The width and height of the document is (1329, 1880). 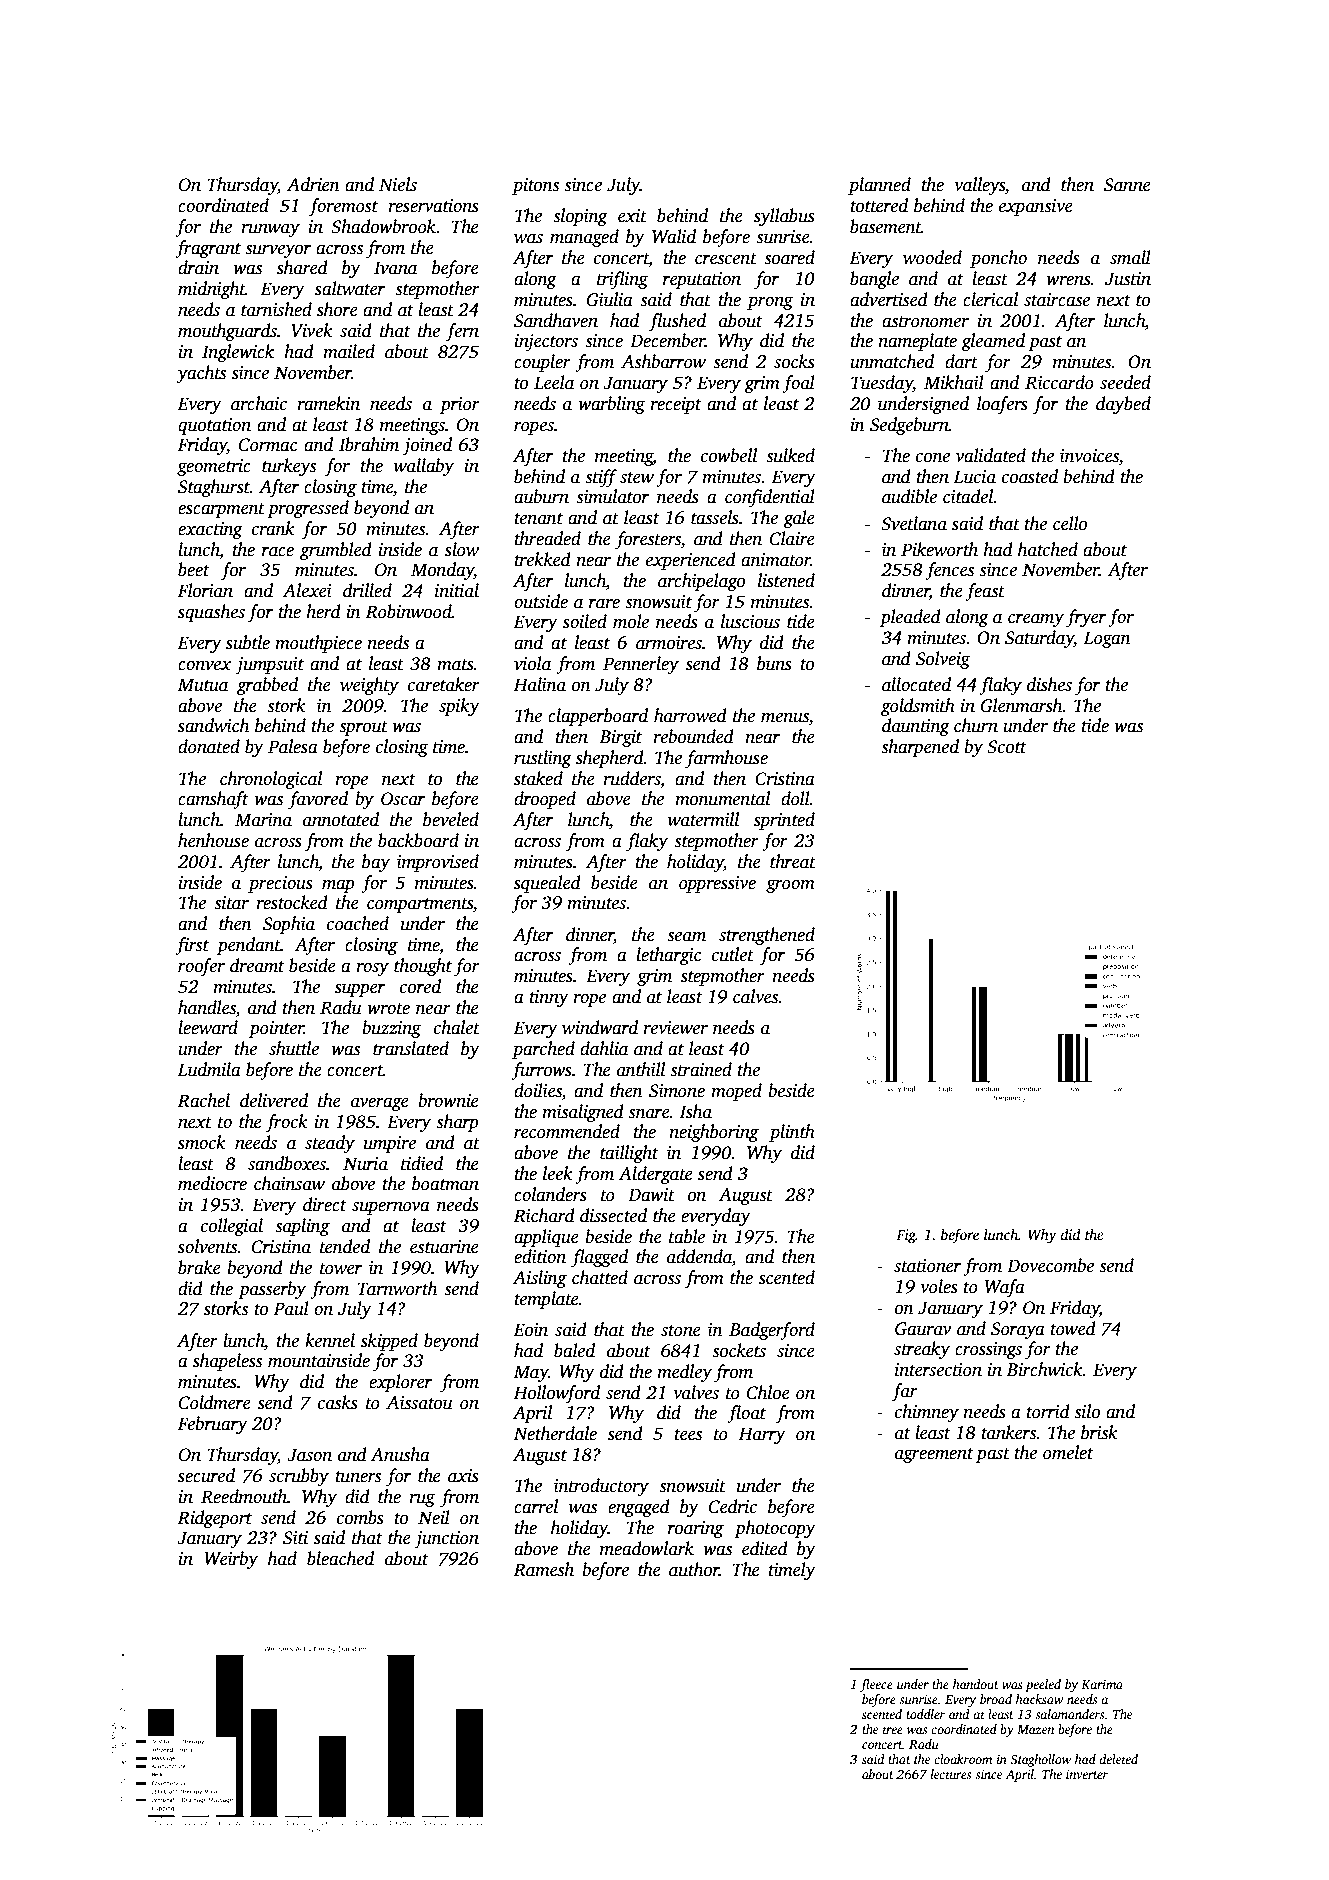 What do you see at coordinates (774, 663) in the document?
I see `buns` at bounding box center [774, 663].
